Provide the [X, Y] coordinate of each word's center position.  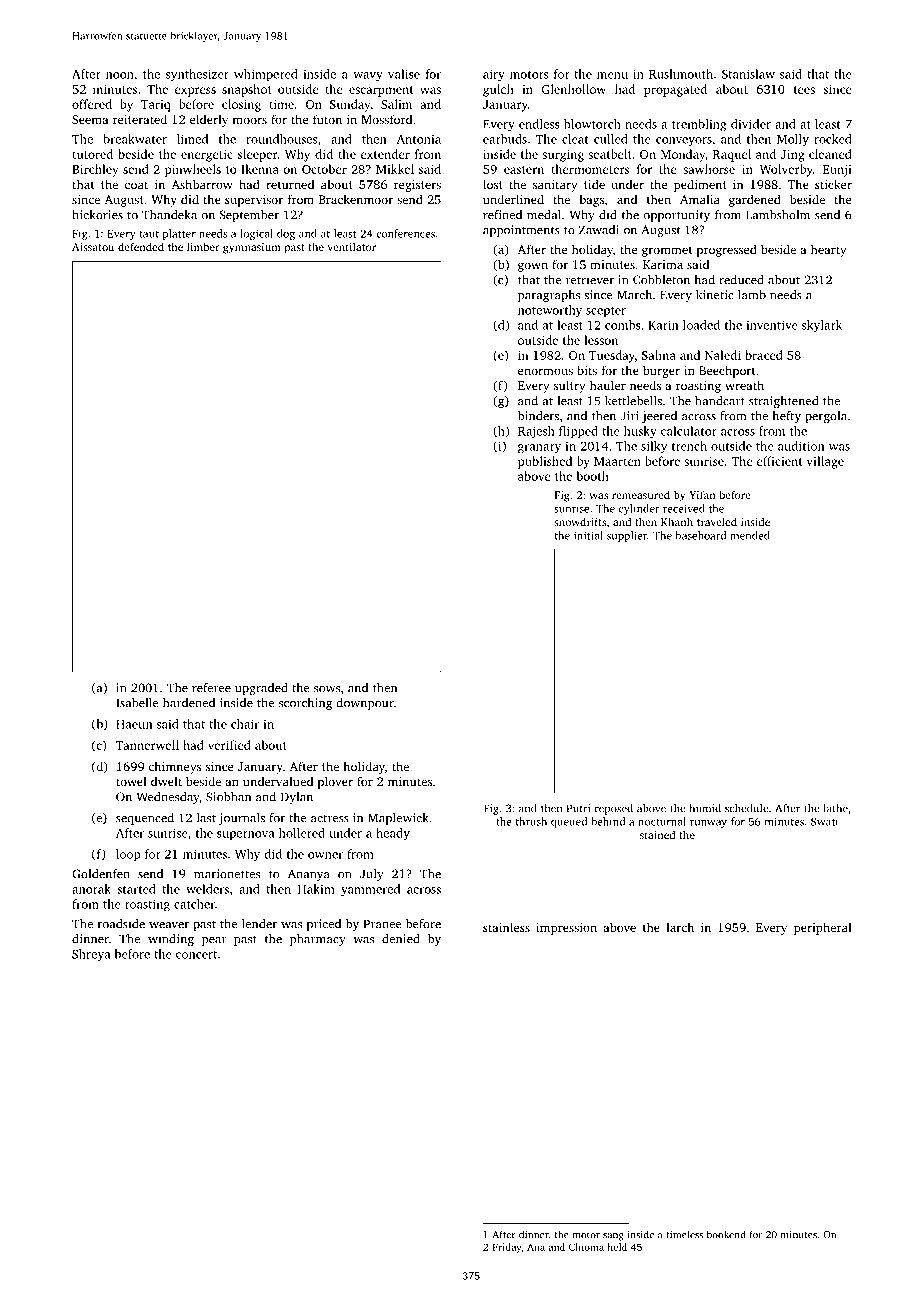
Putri [578, 808]
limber [203, 246]
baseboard [700, 535]
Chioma [586, 1247]
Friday [507, 1248]
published [545, 462]
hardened [189, 703]
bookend [726, 1234]
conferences [405, 233]
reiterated [140, 119]
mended [750, 535]
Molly [793, 140]
